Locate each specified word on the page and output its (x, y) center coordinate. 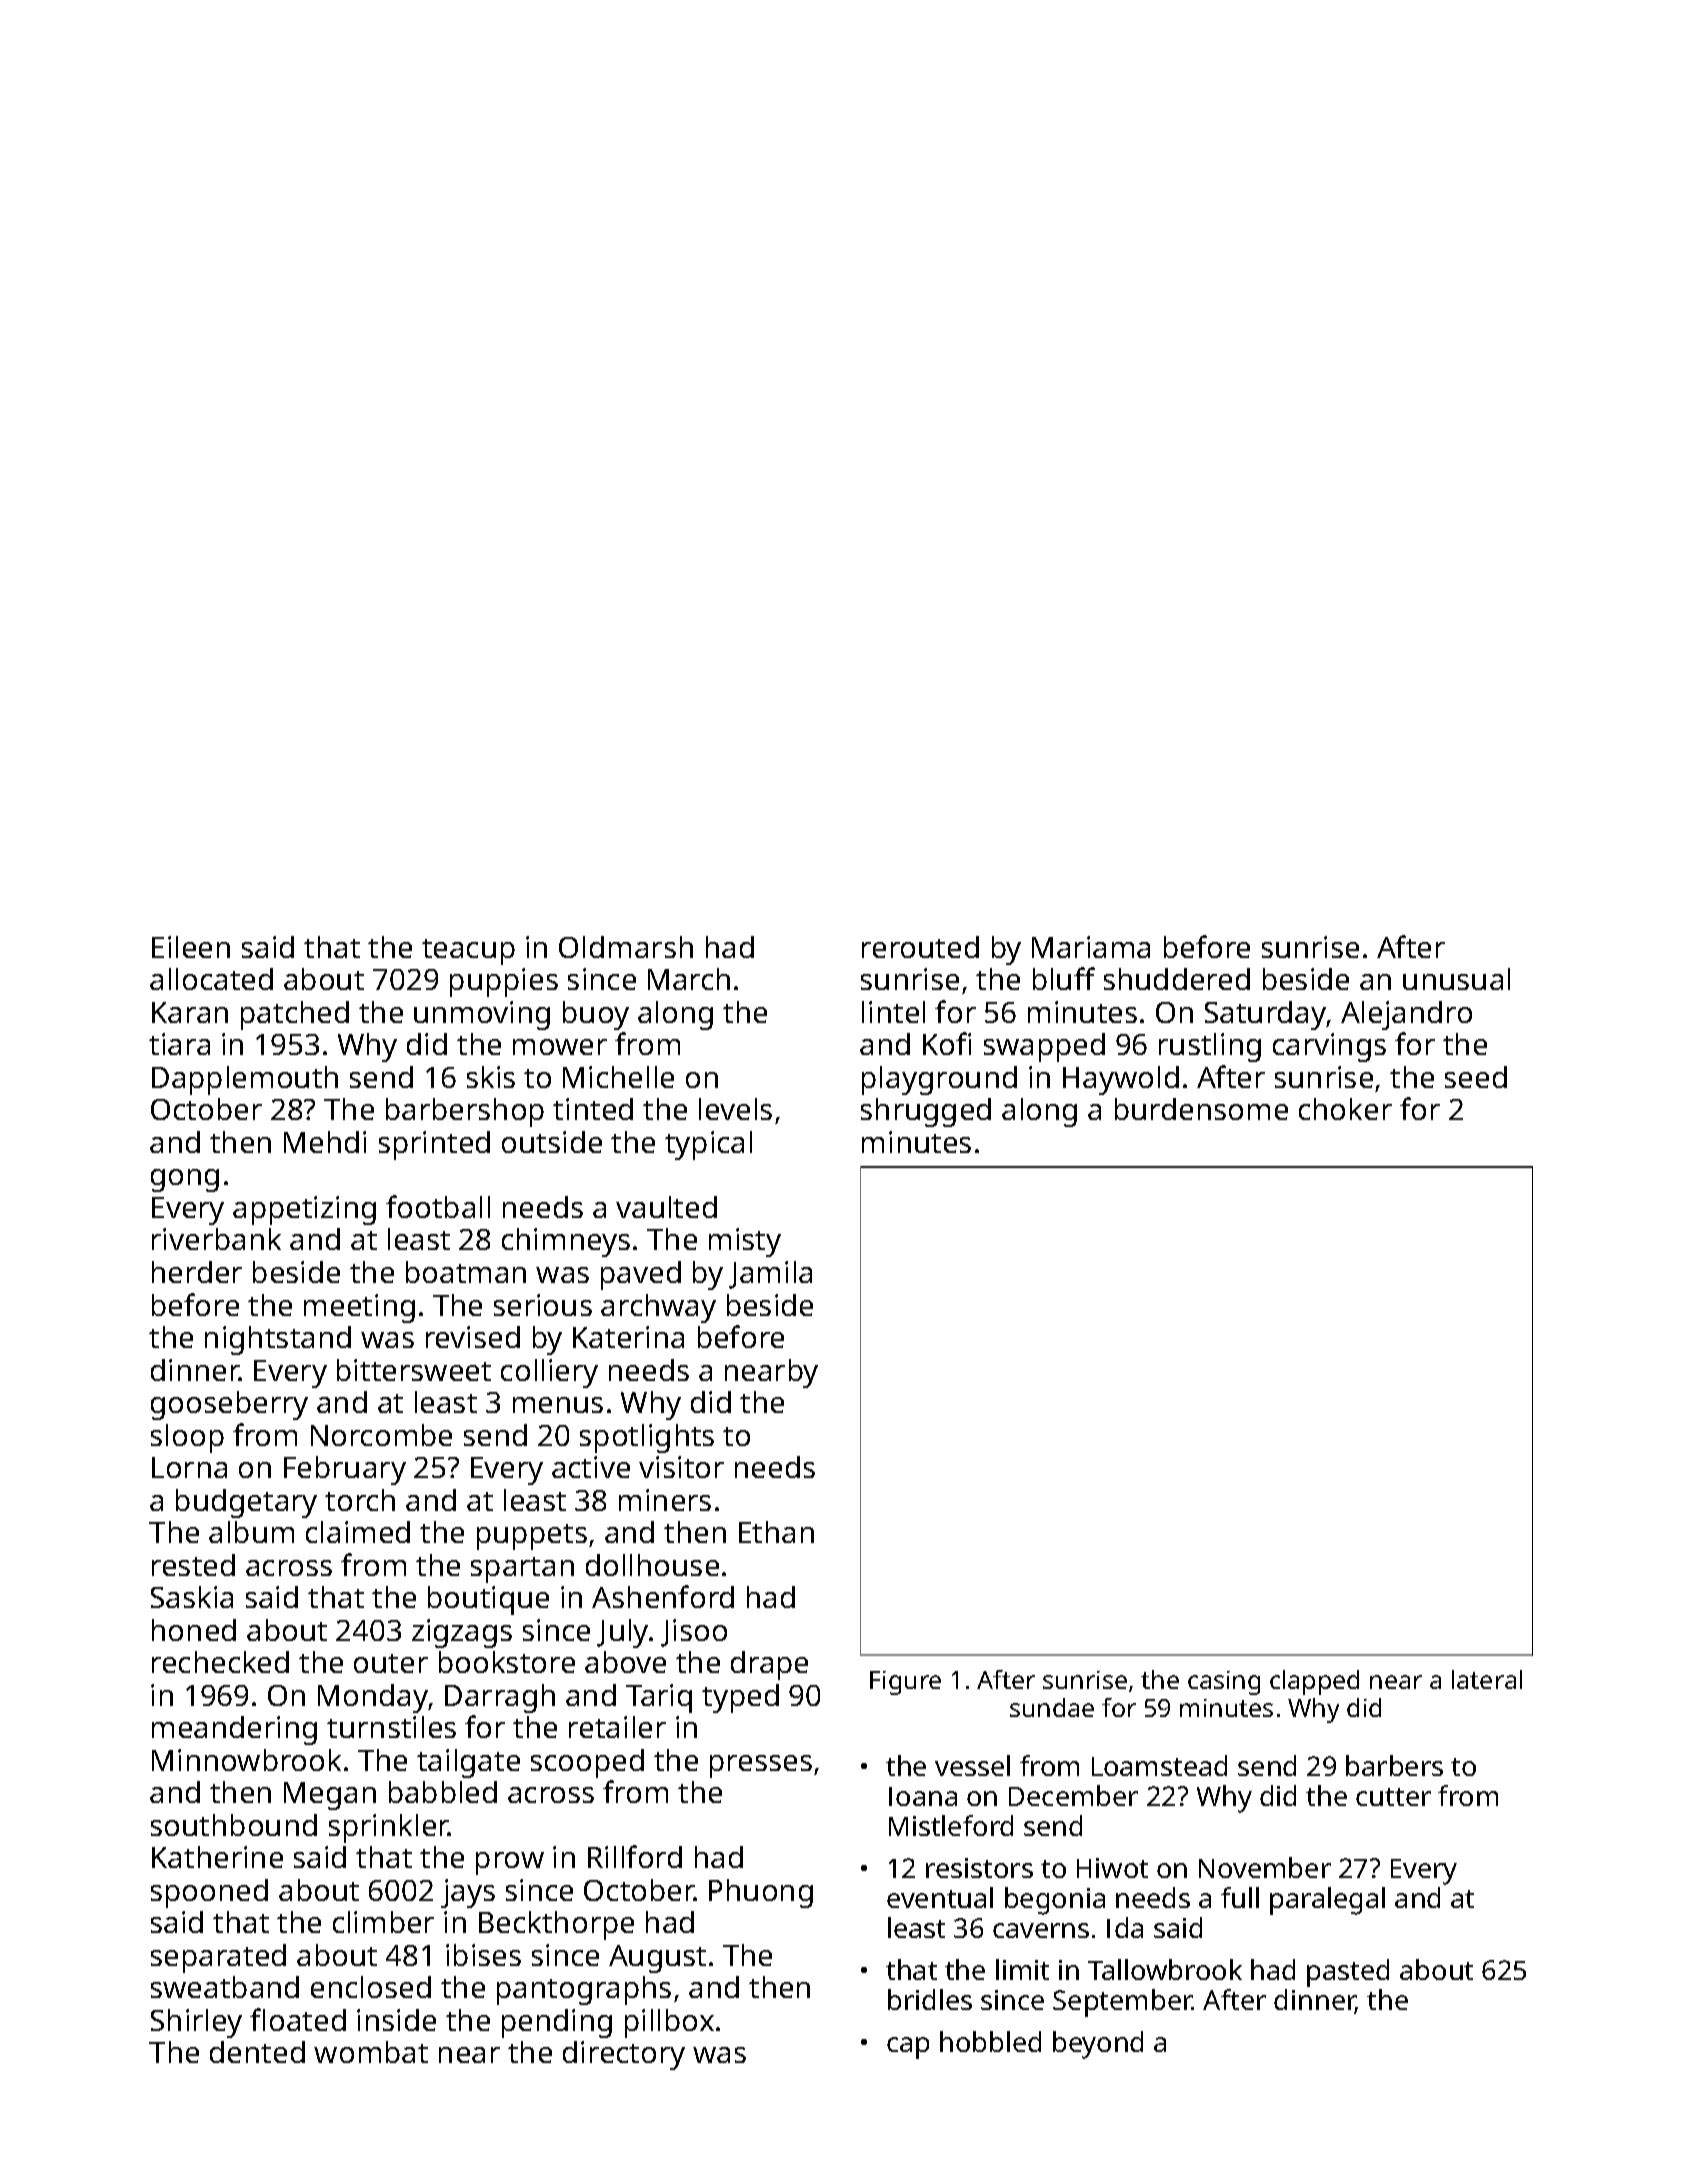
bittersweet (414, 1370)
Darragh (500, 1698)
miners (665, 1500)
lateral (1487, 1679)
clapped (1314, 1682)
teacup (468, 952)
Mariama (1091, 947)
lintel (893, 1012)
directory (624, 2055)
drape (769, 1665)
